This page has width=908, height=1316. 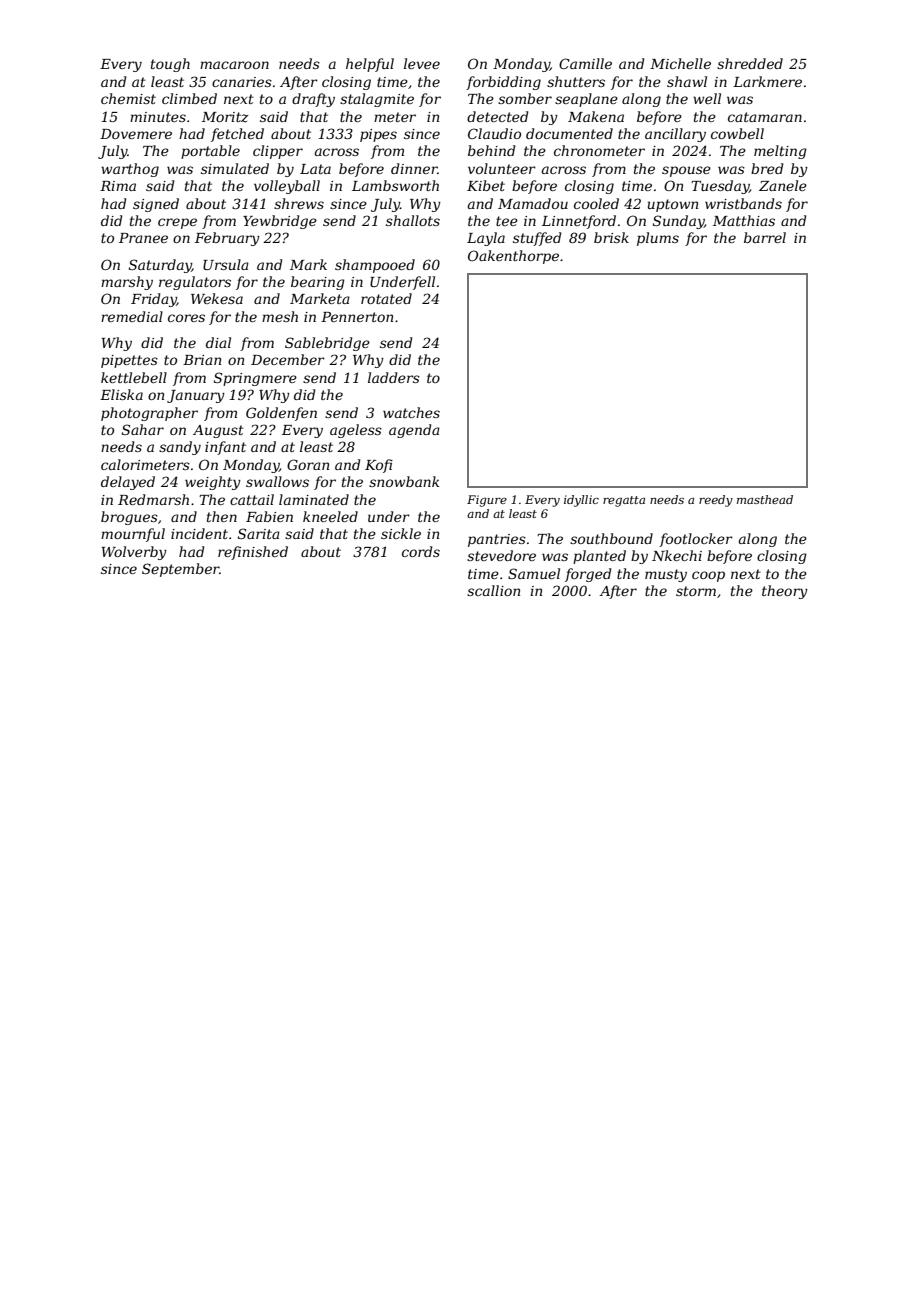 I want to click on barrel, so click(x=765, y=237).
